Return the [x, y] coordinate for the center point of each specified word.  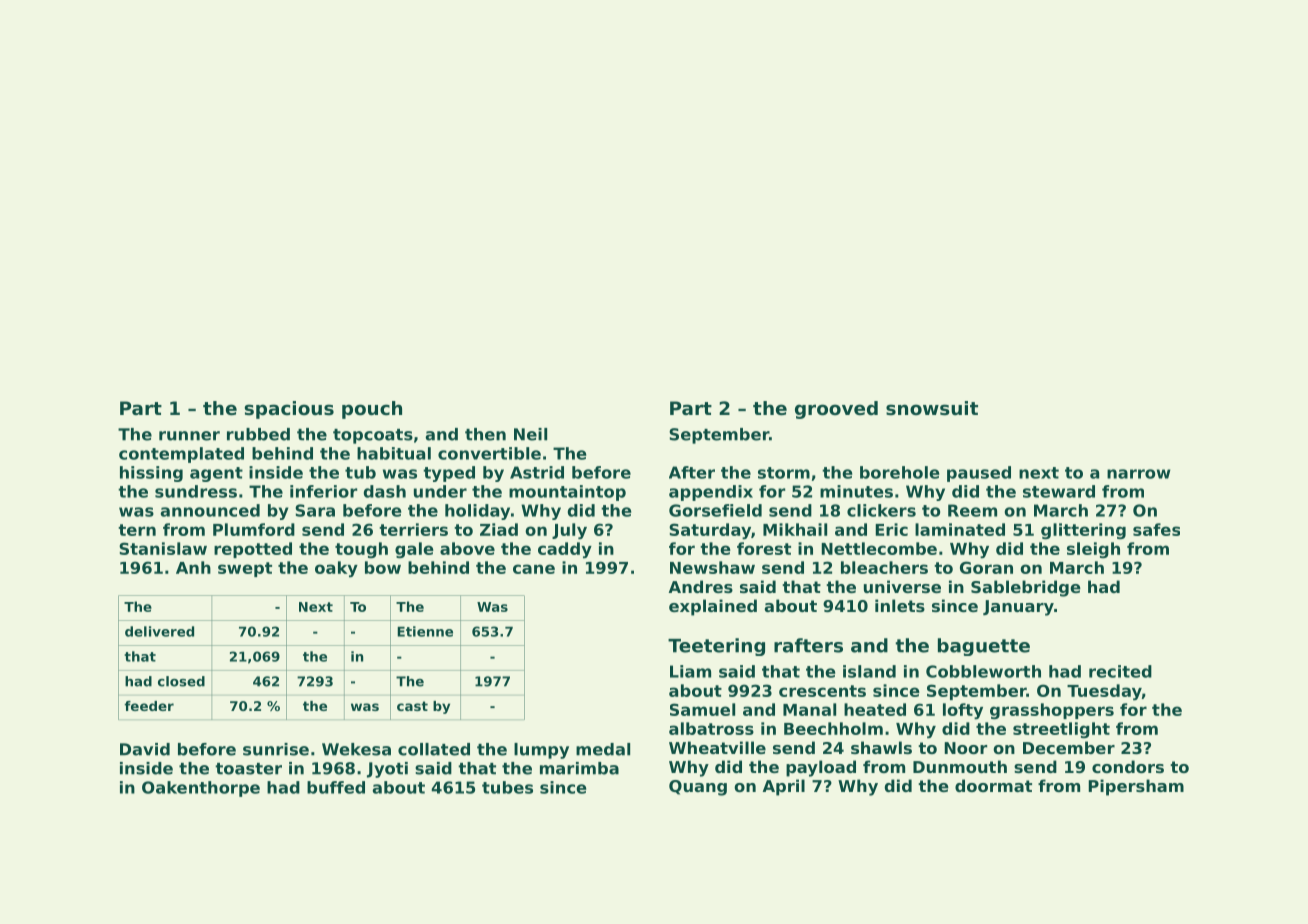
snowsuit [932, 408]
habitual [394, 453]
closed [181, 681]
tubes [507, 787]
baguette [984, 647]
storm [784, 473]
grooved [836, 410]
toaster [248, 769]
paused [979, 474]
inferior [323, 491]
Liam [690, 671]
